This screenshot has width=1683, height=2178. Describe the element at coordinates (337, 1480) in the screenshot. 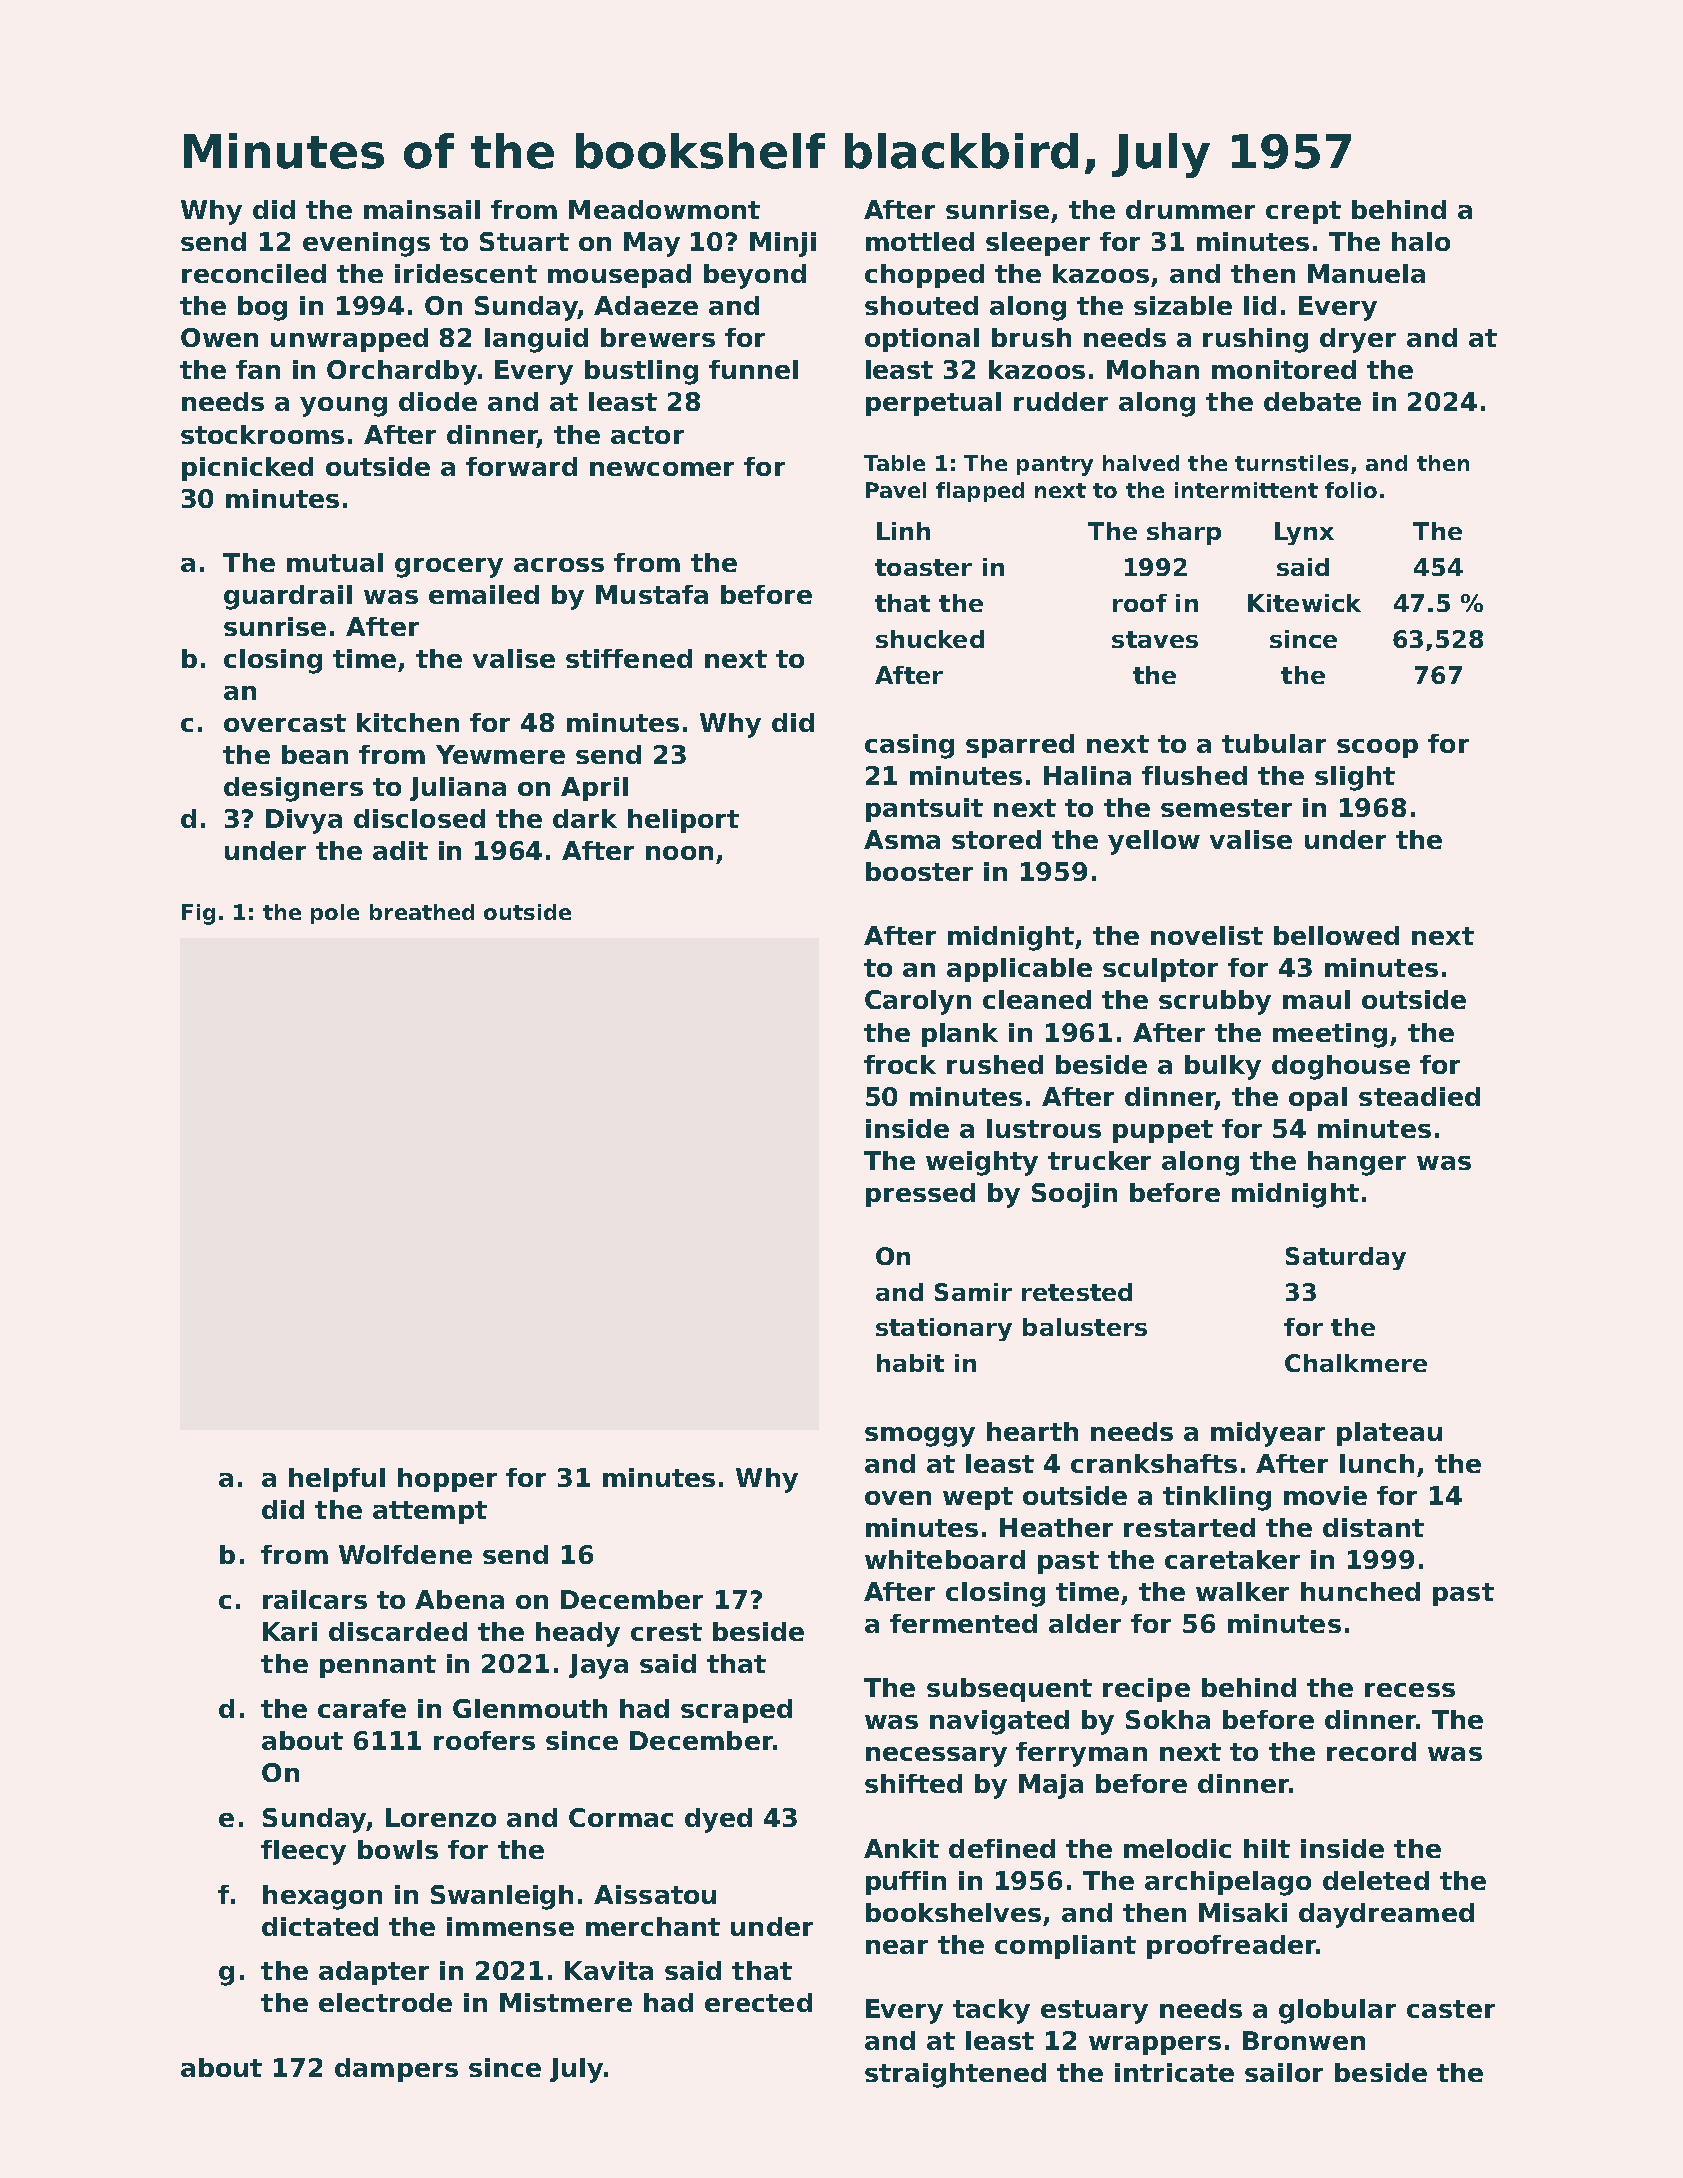

I see `helpful` at that location.
